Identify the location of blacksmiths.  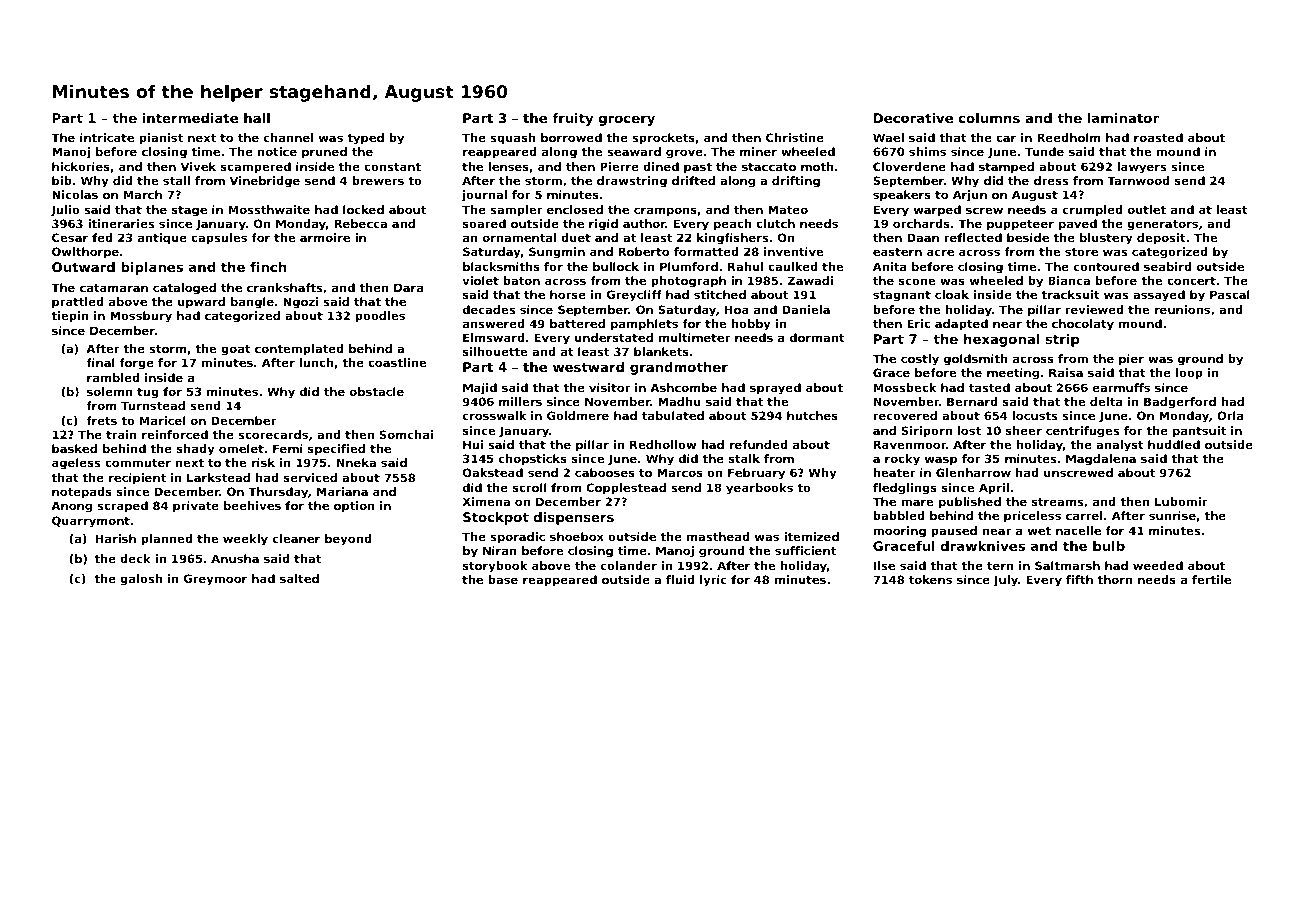
(501, 266).
